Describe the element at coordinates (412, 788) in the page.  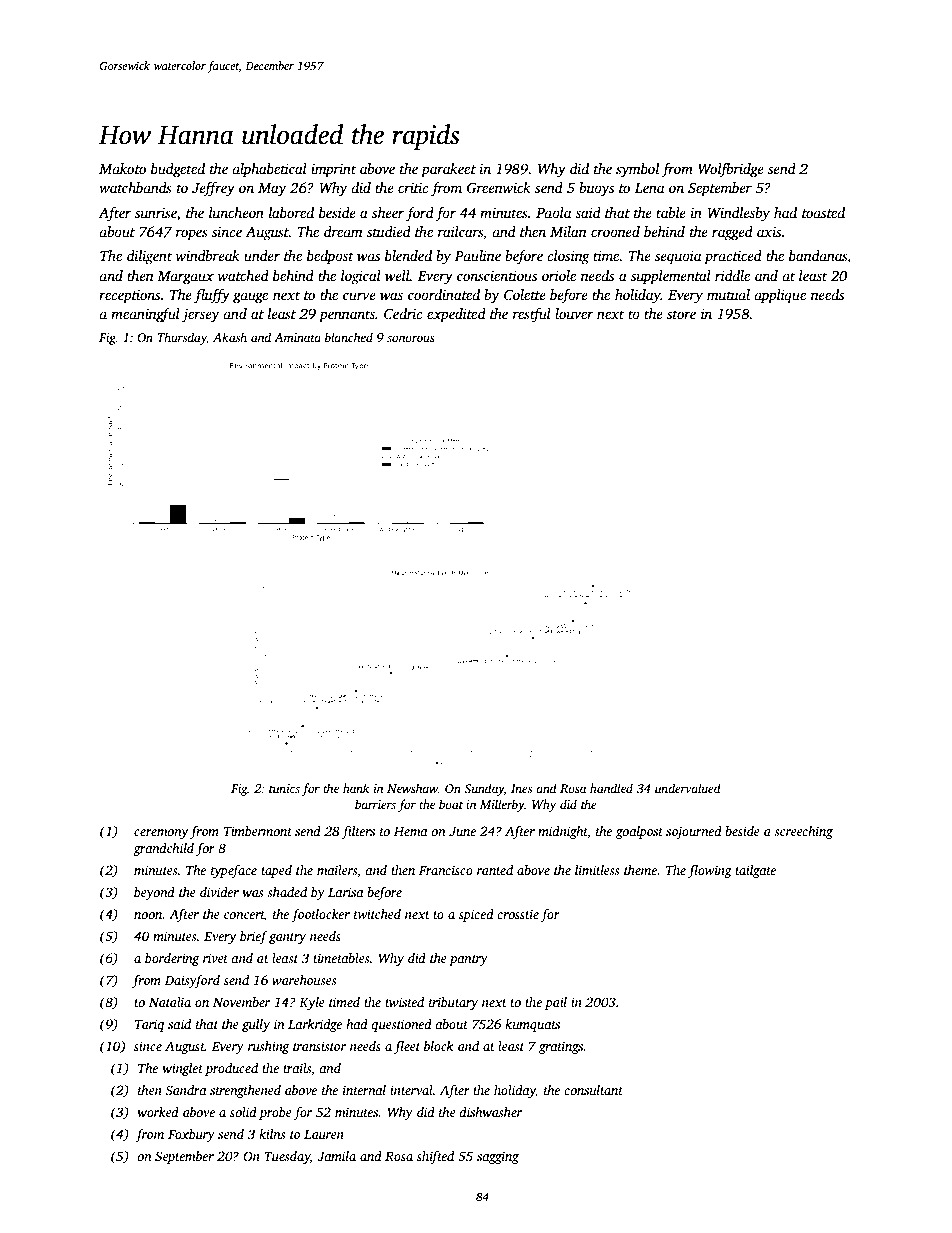
I see `Newshaw` at that location.
